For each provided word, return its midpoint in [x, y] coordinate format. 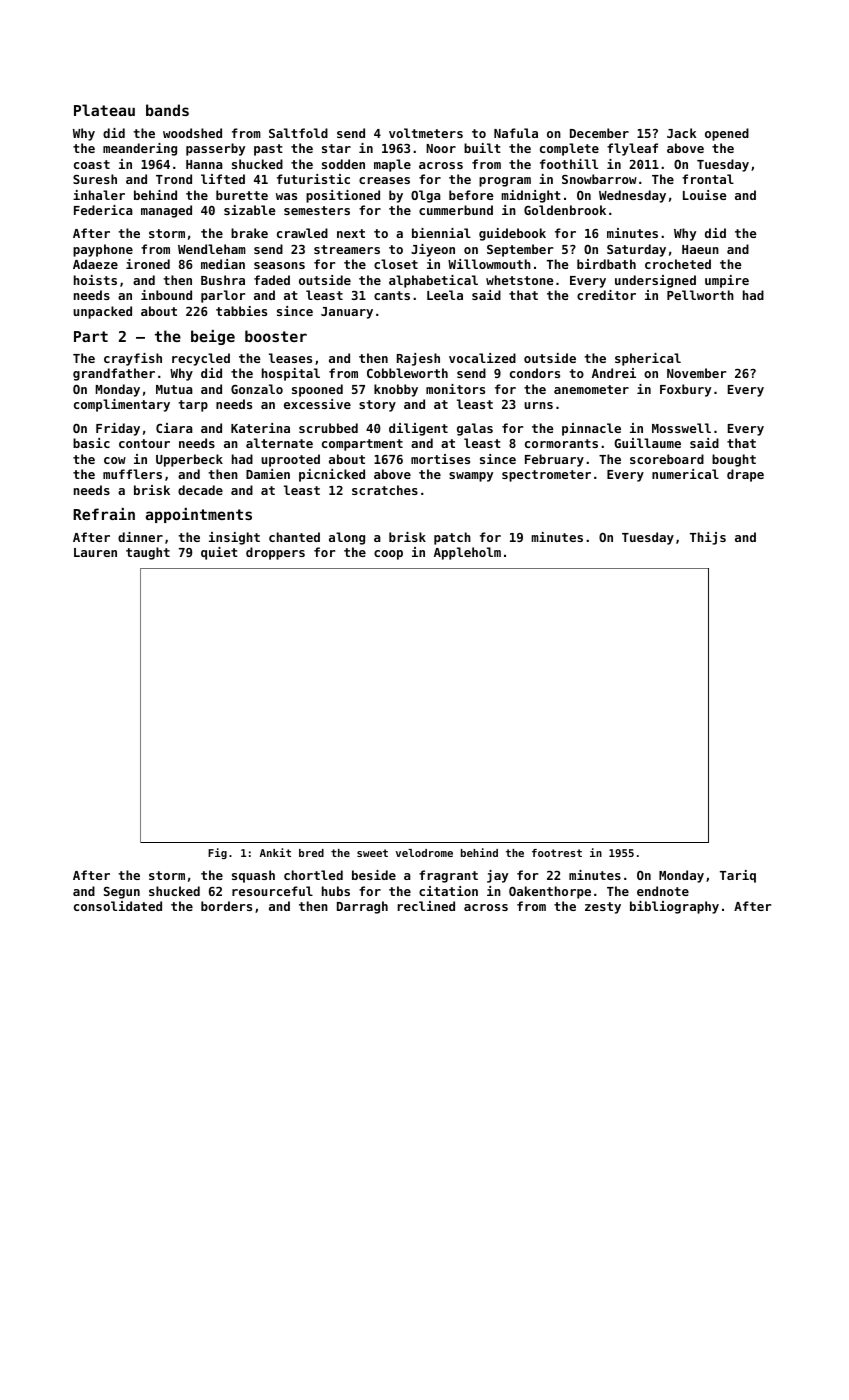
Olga [426, 196]
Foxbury [685, 390]
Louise [705, 195]
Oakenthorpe [550, 892]
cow [115, 460]
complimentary [122, 405]
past [268, 150]
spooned [317, 390]
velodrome [424, 853]
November [697, 373]
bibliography [674, 907]
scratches [385, 490]
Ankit [275, 852]
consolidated [118, 906]
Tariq [738, 876]
